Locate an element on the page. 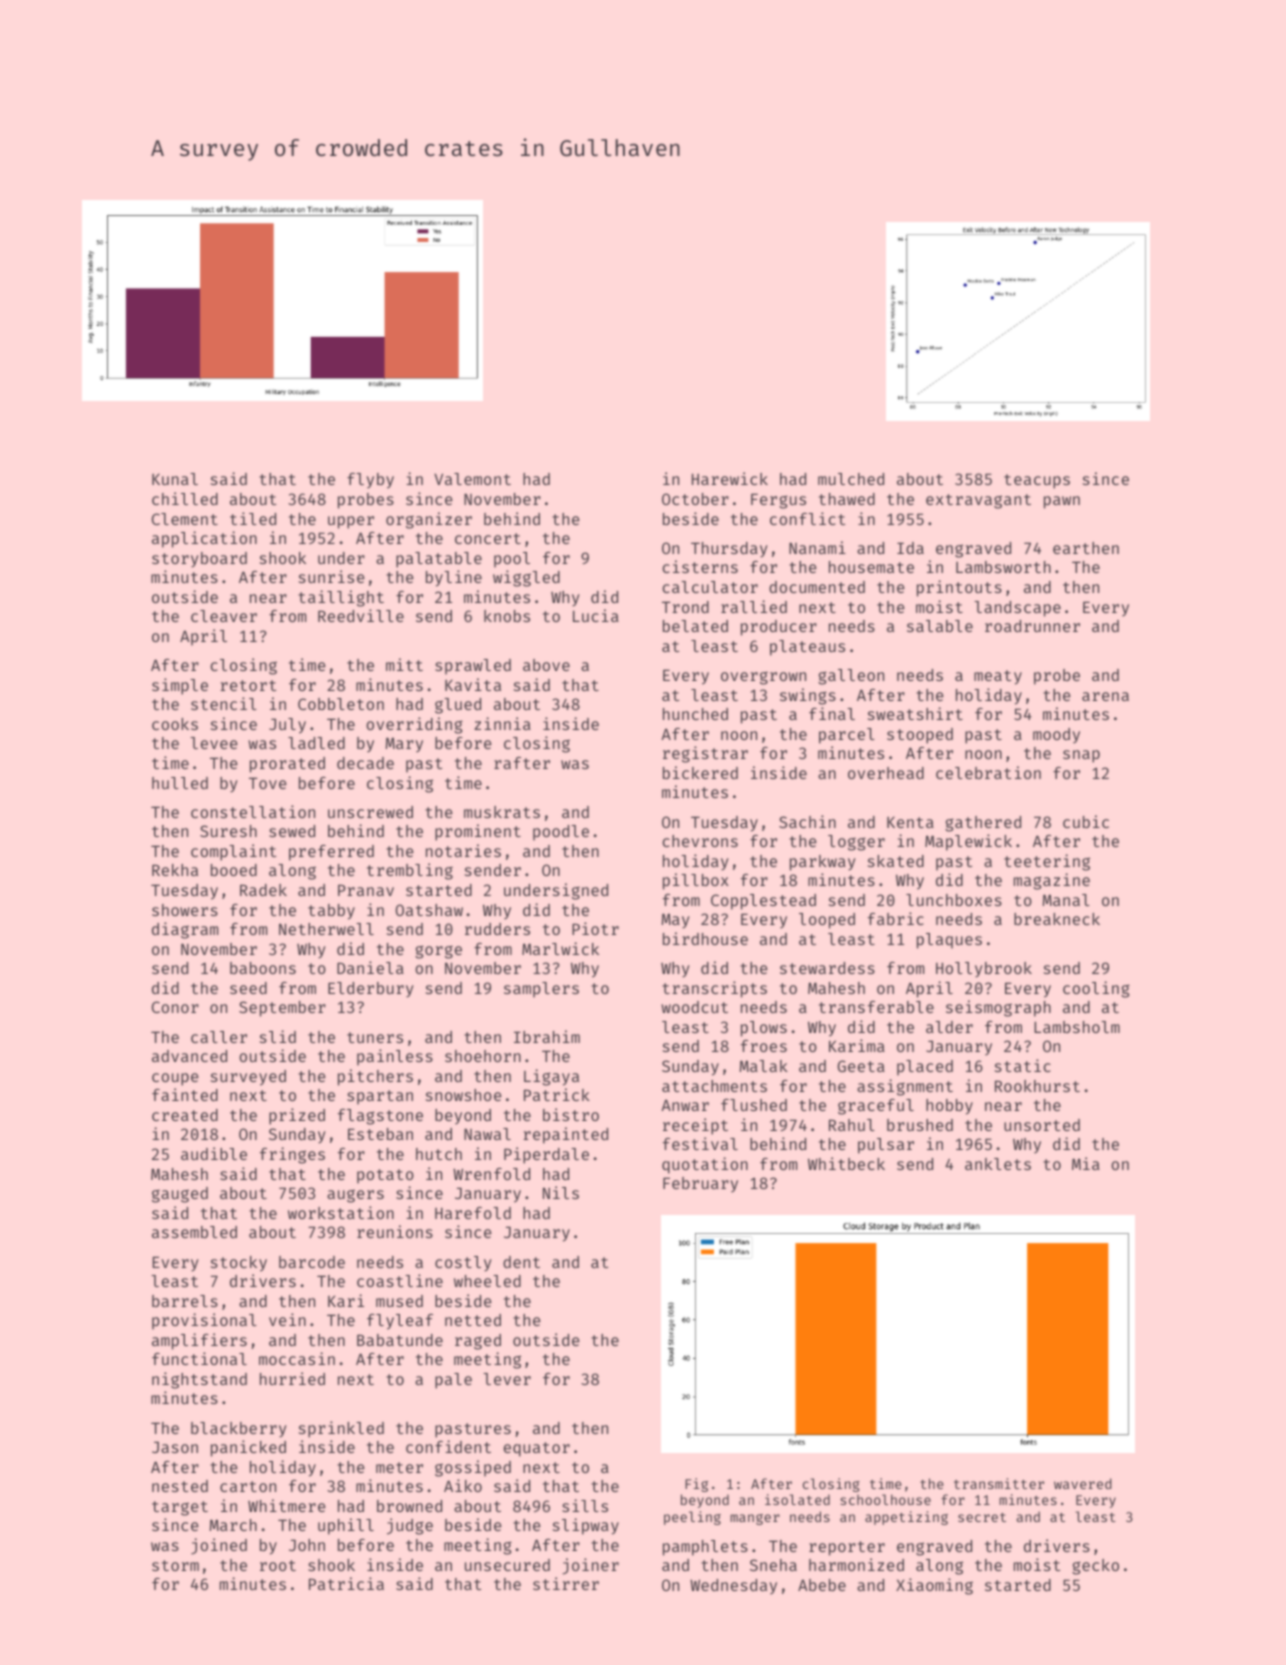 The image size is (1286, 1665). mulched is located at coordinates (851, 479).
